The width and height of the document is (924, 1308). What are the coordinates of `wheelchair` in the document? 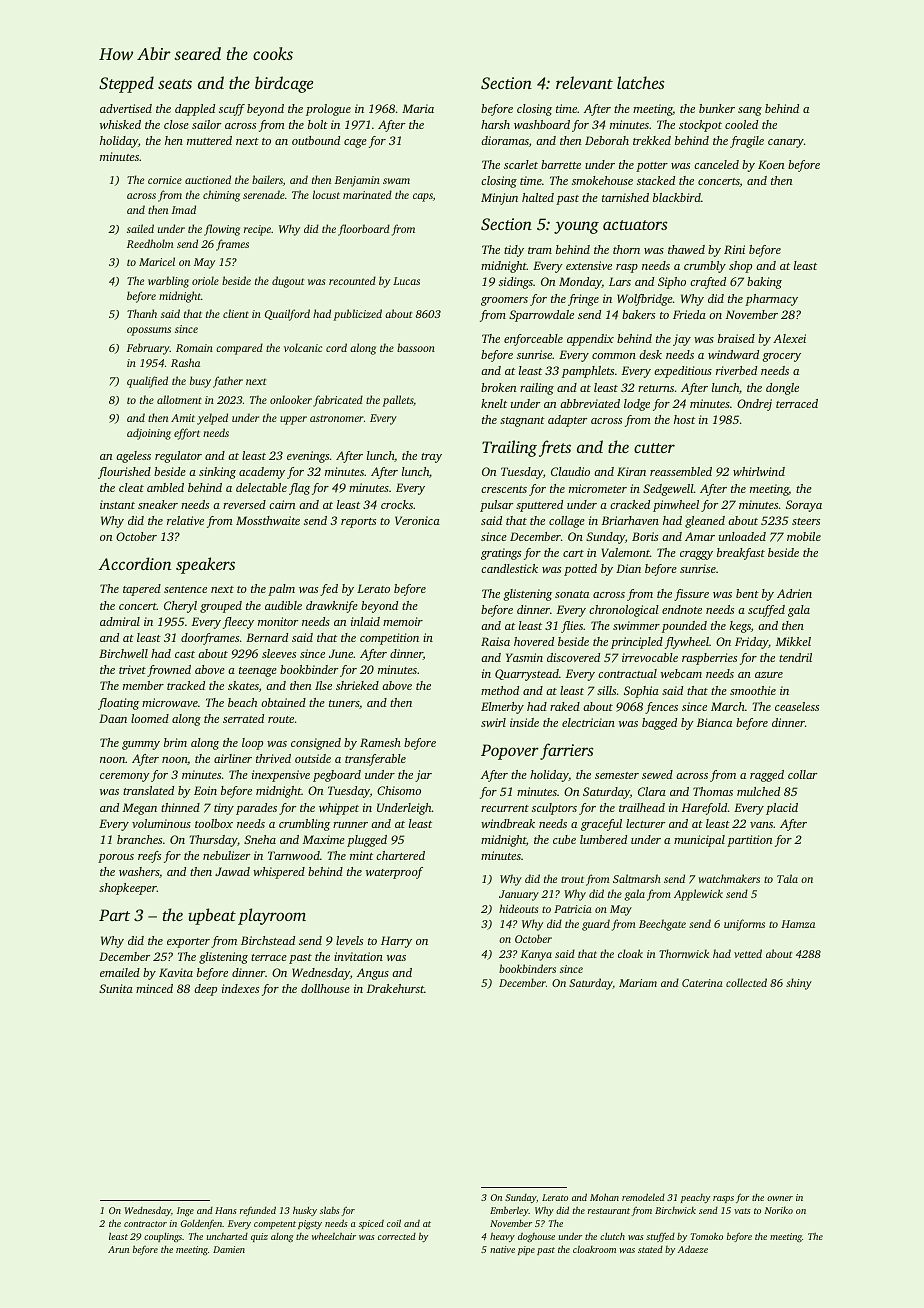 It's located at (334, 1236).
